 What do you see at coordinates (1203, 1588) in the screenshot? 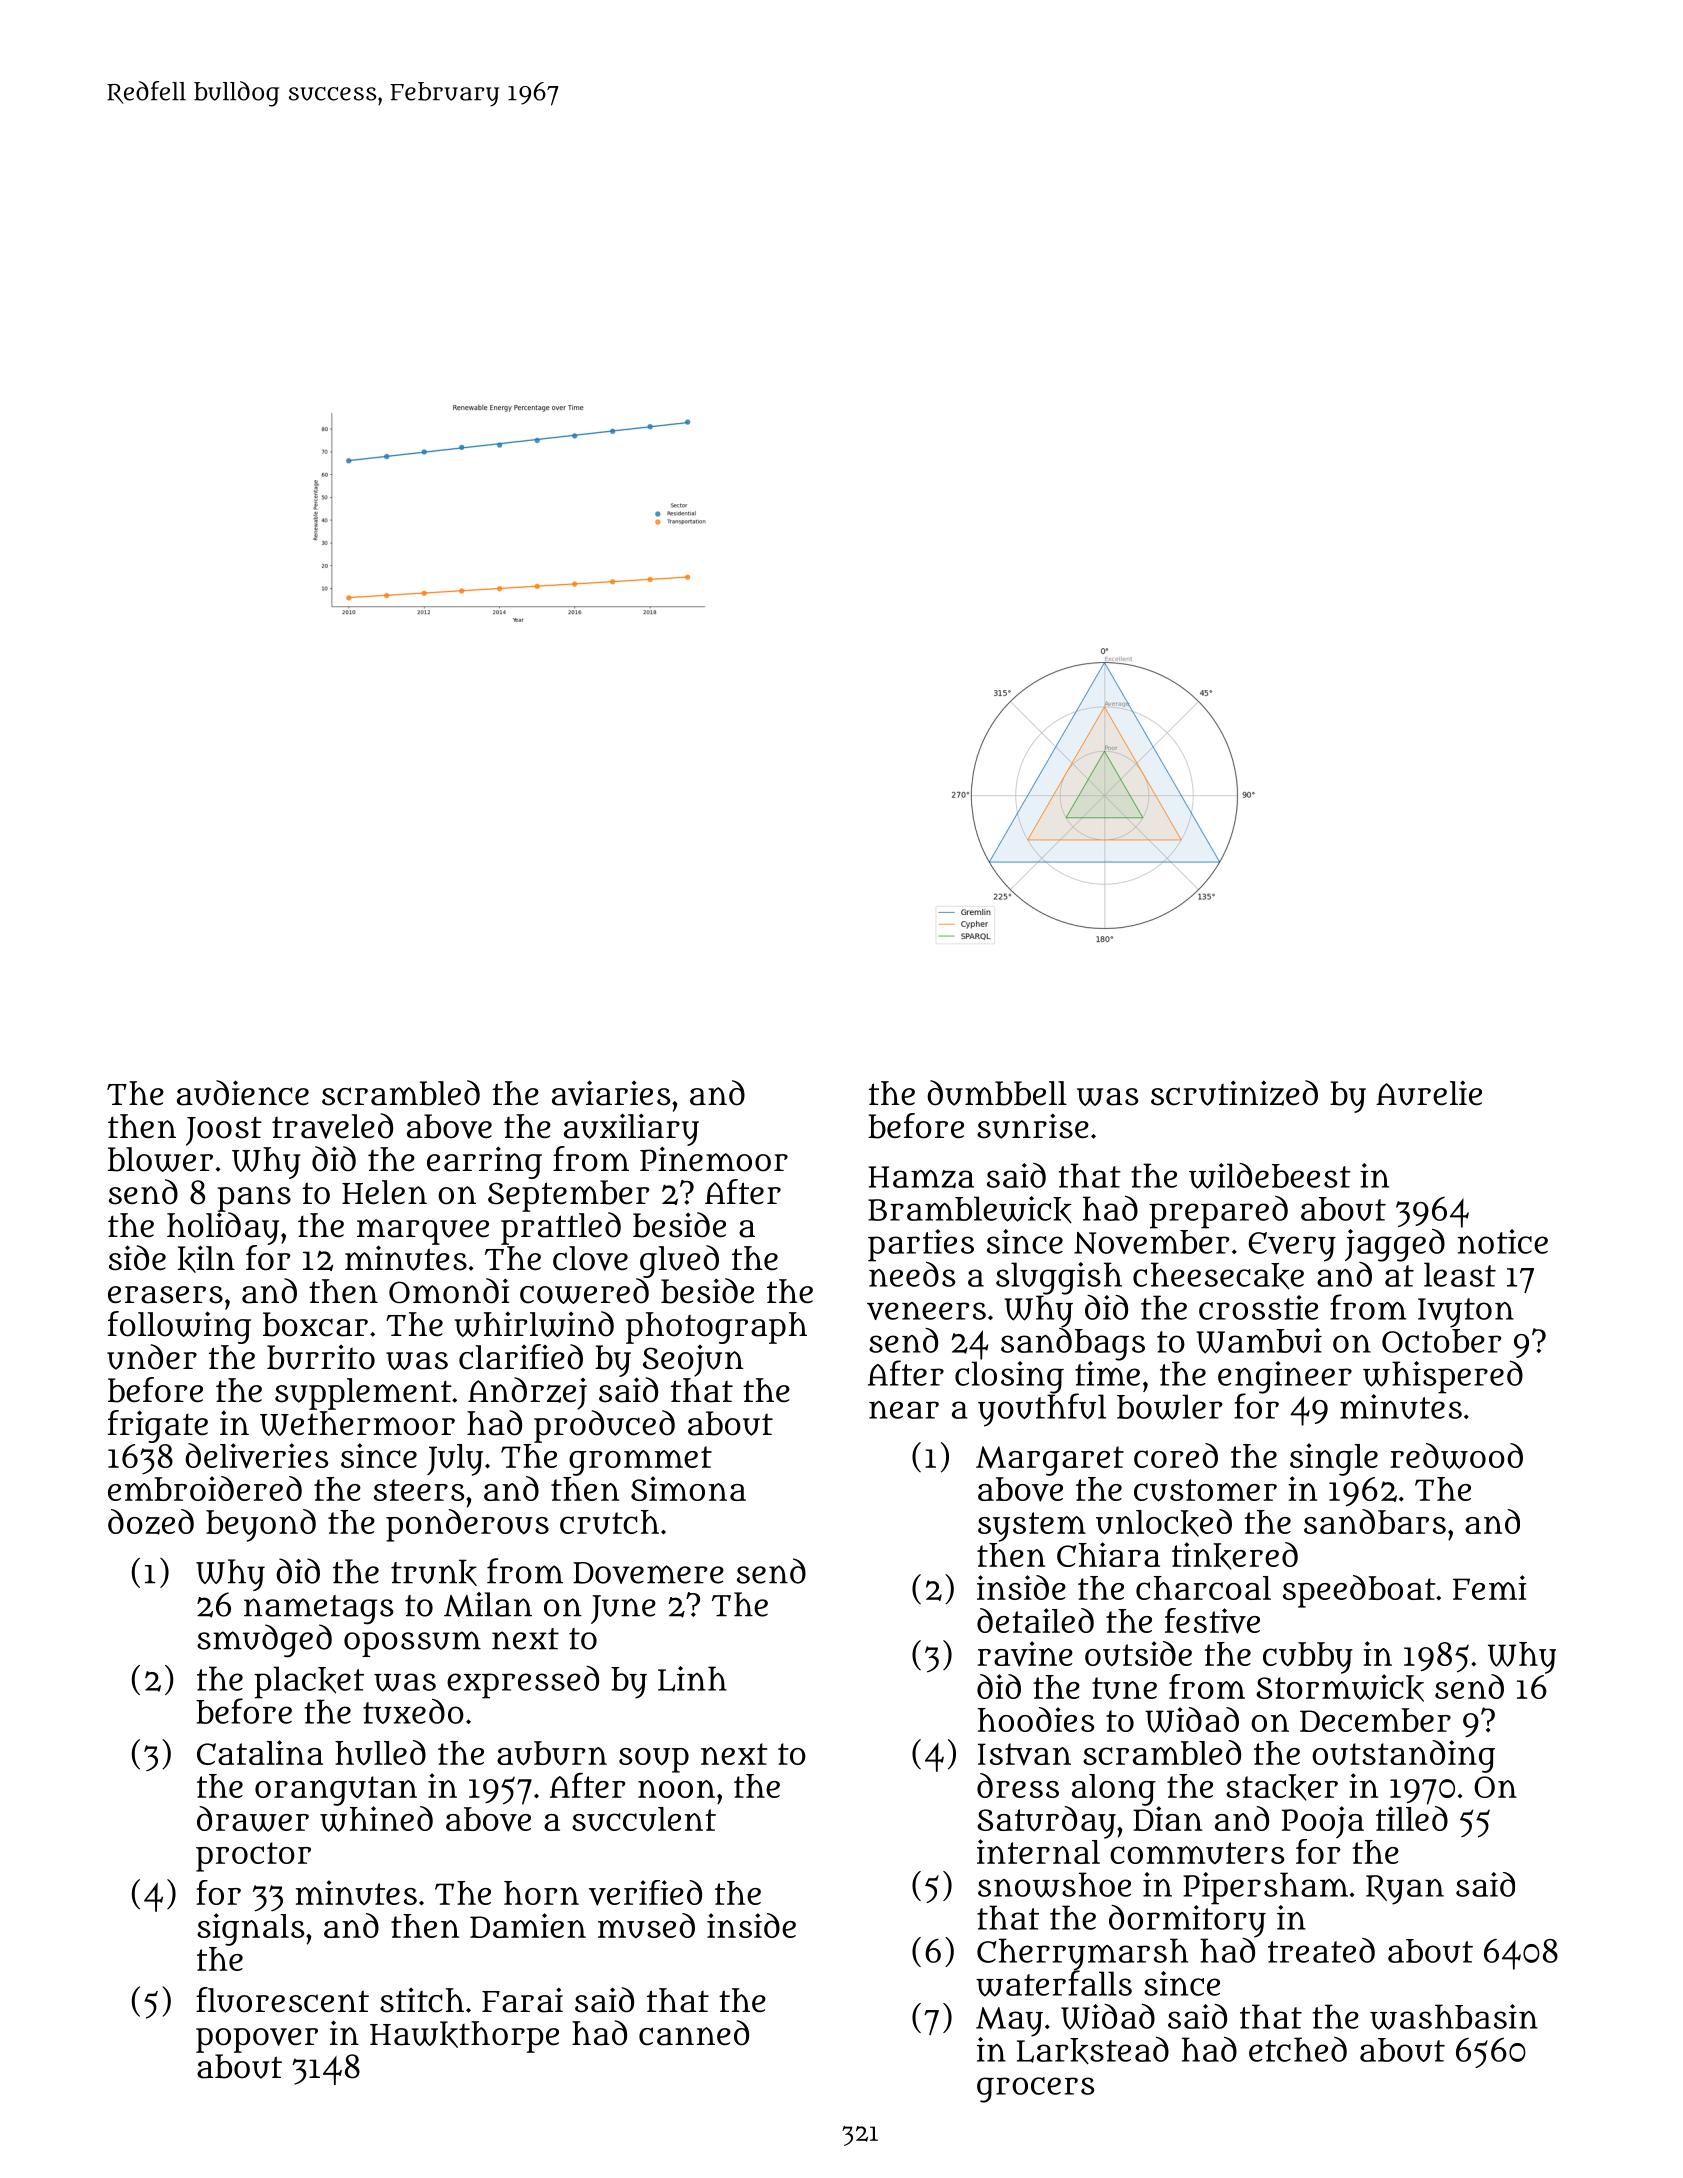
I see `charcoal` at bounding box center [1203, 1588].
